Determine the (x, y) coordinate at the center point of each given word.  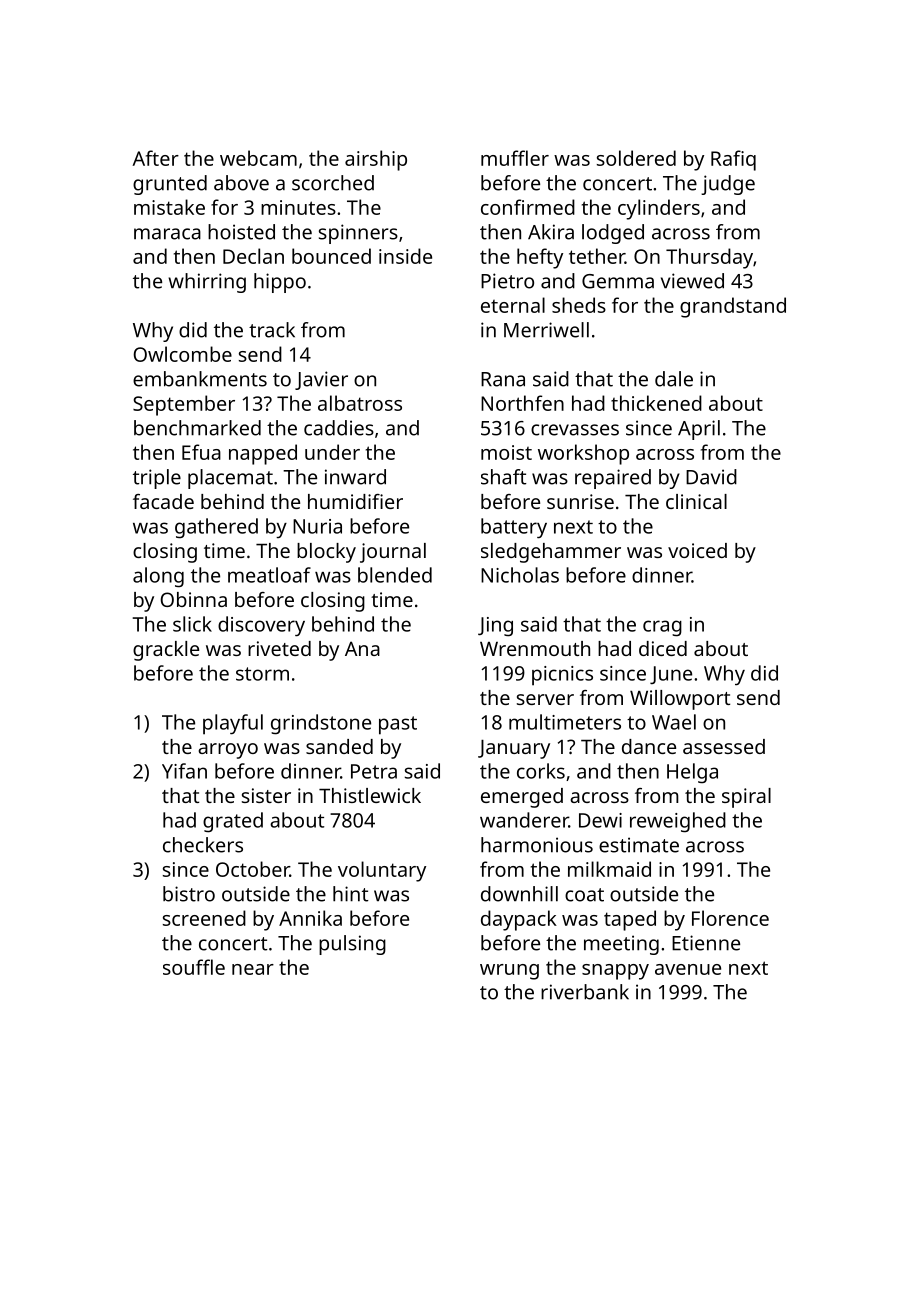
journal (393, 553)
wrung (509, 972)
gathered (216, 528)
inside (405, 256)
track (272, 330)
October (253, 869)
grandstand (733, 307)
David (711, 477)
